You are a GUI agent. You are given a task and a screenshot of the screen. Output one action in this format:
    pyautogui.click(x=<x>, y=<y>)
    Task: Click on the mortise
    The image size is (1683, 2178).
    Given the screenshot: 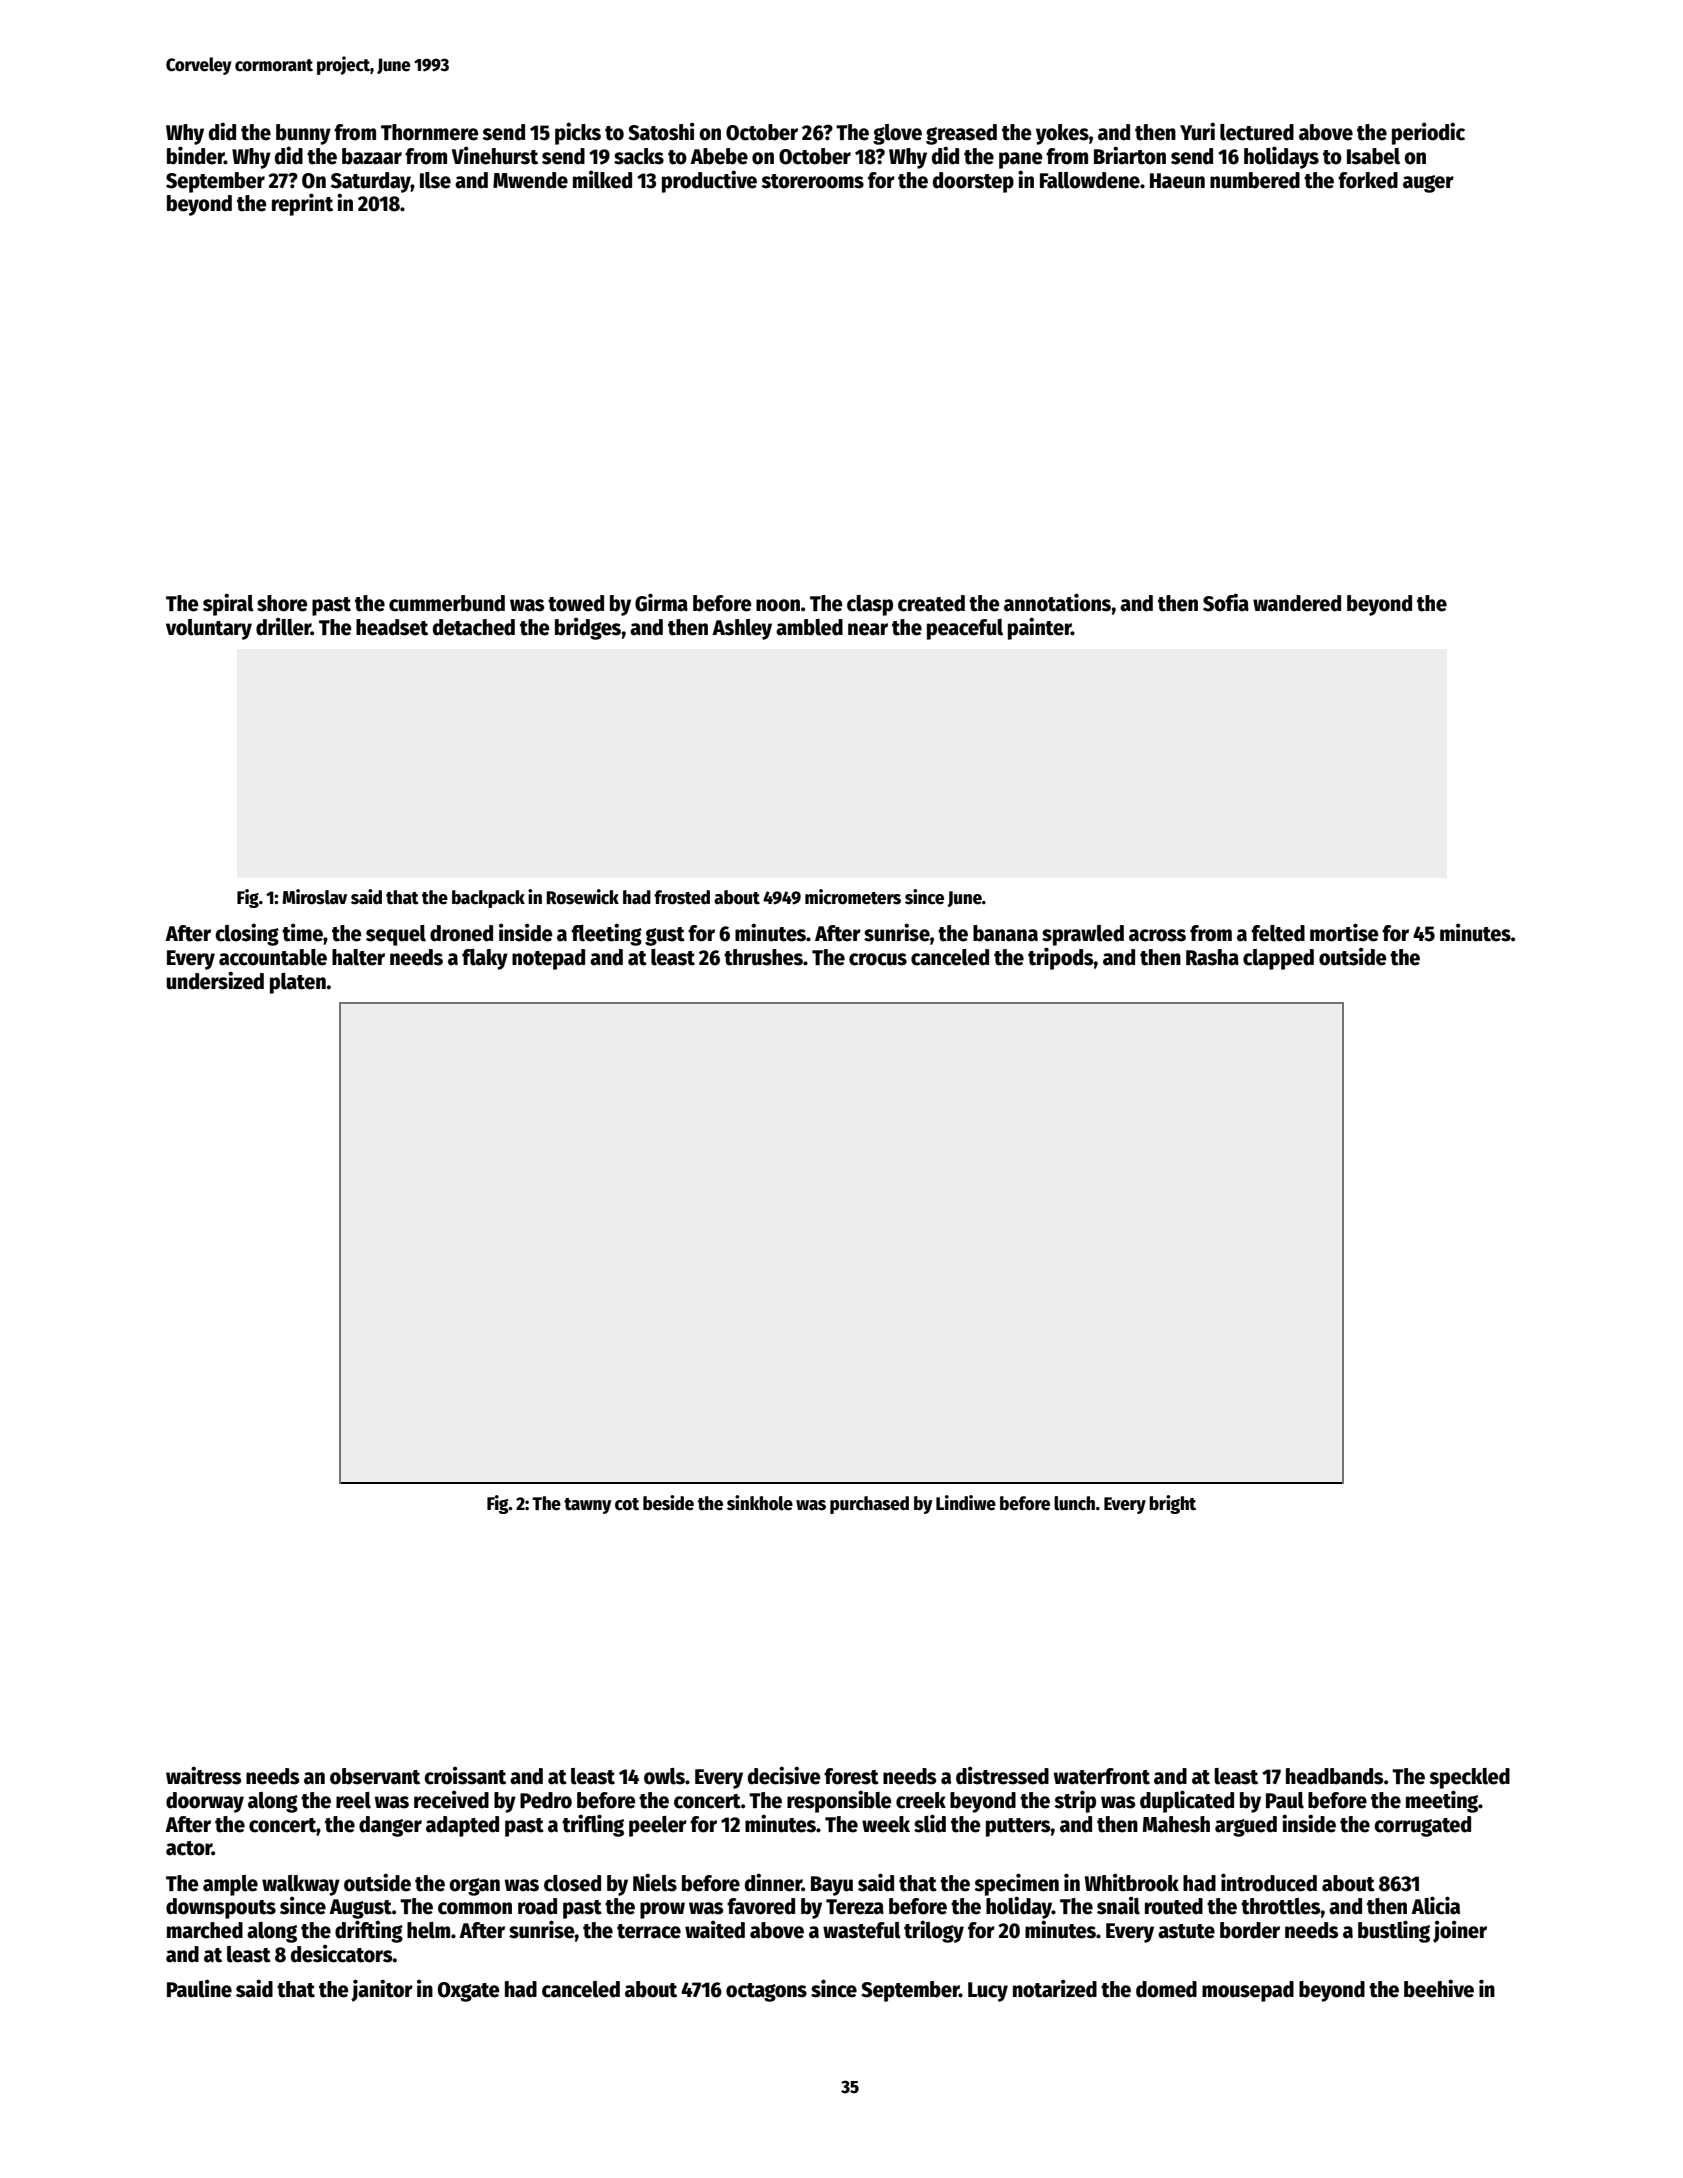 What is the action you would take?
    pyautogui.click(x=1344, y=932)
